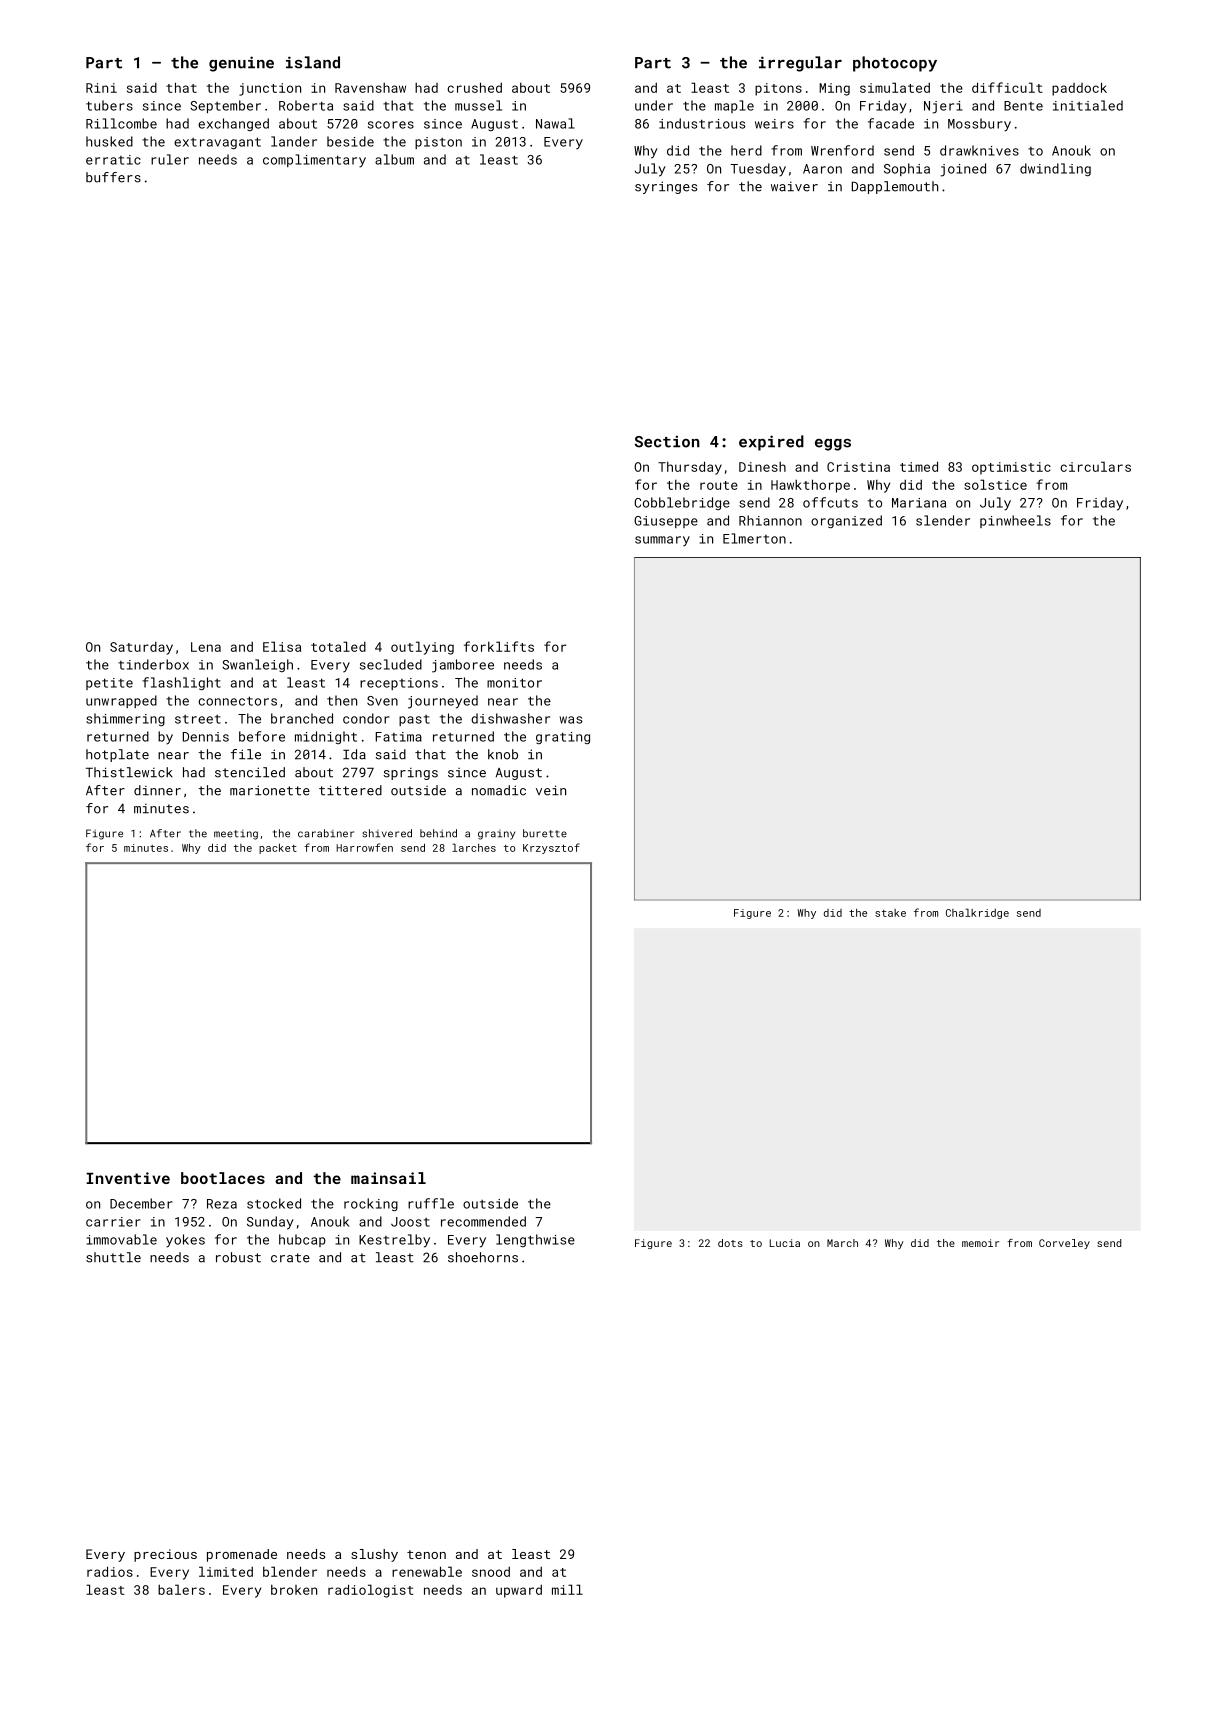 The image size is (1226, 1734). Describe the element at coordinates (474, 87) in the screenshot. I see `crushed` at that location.
